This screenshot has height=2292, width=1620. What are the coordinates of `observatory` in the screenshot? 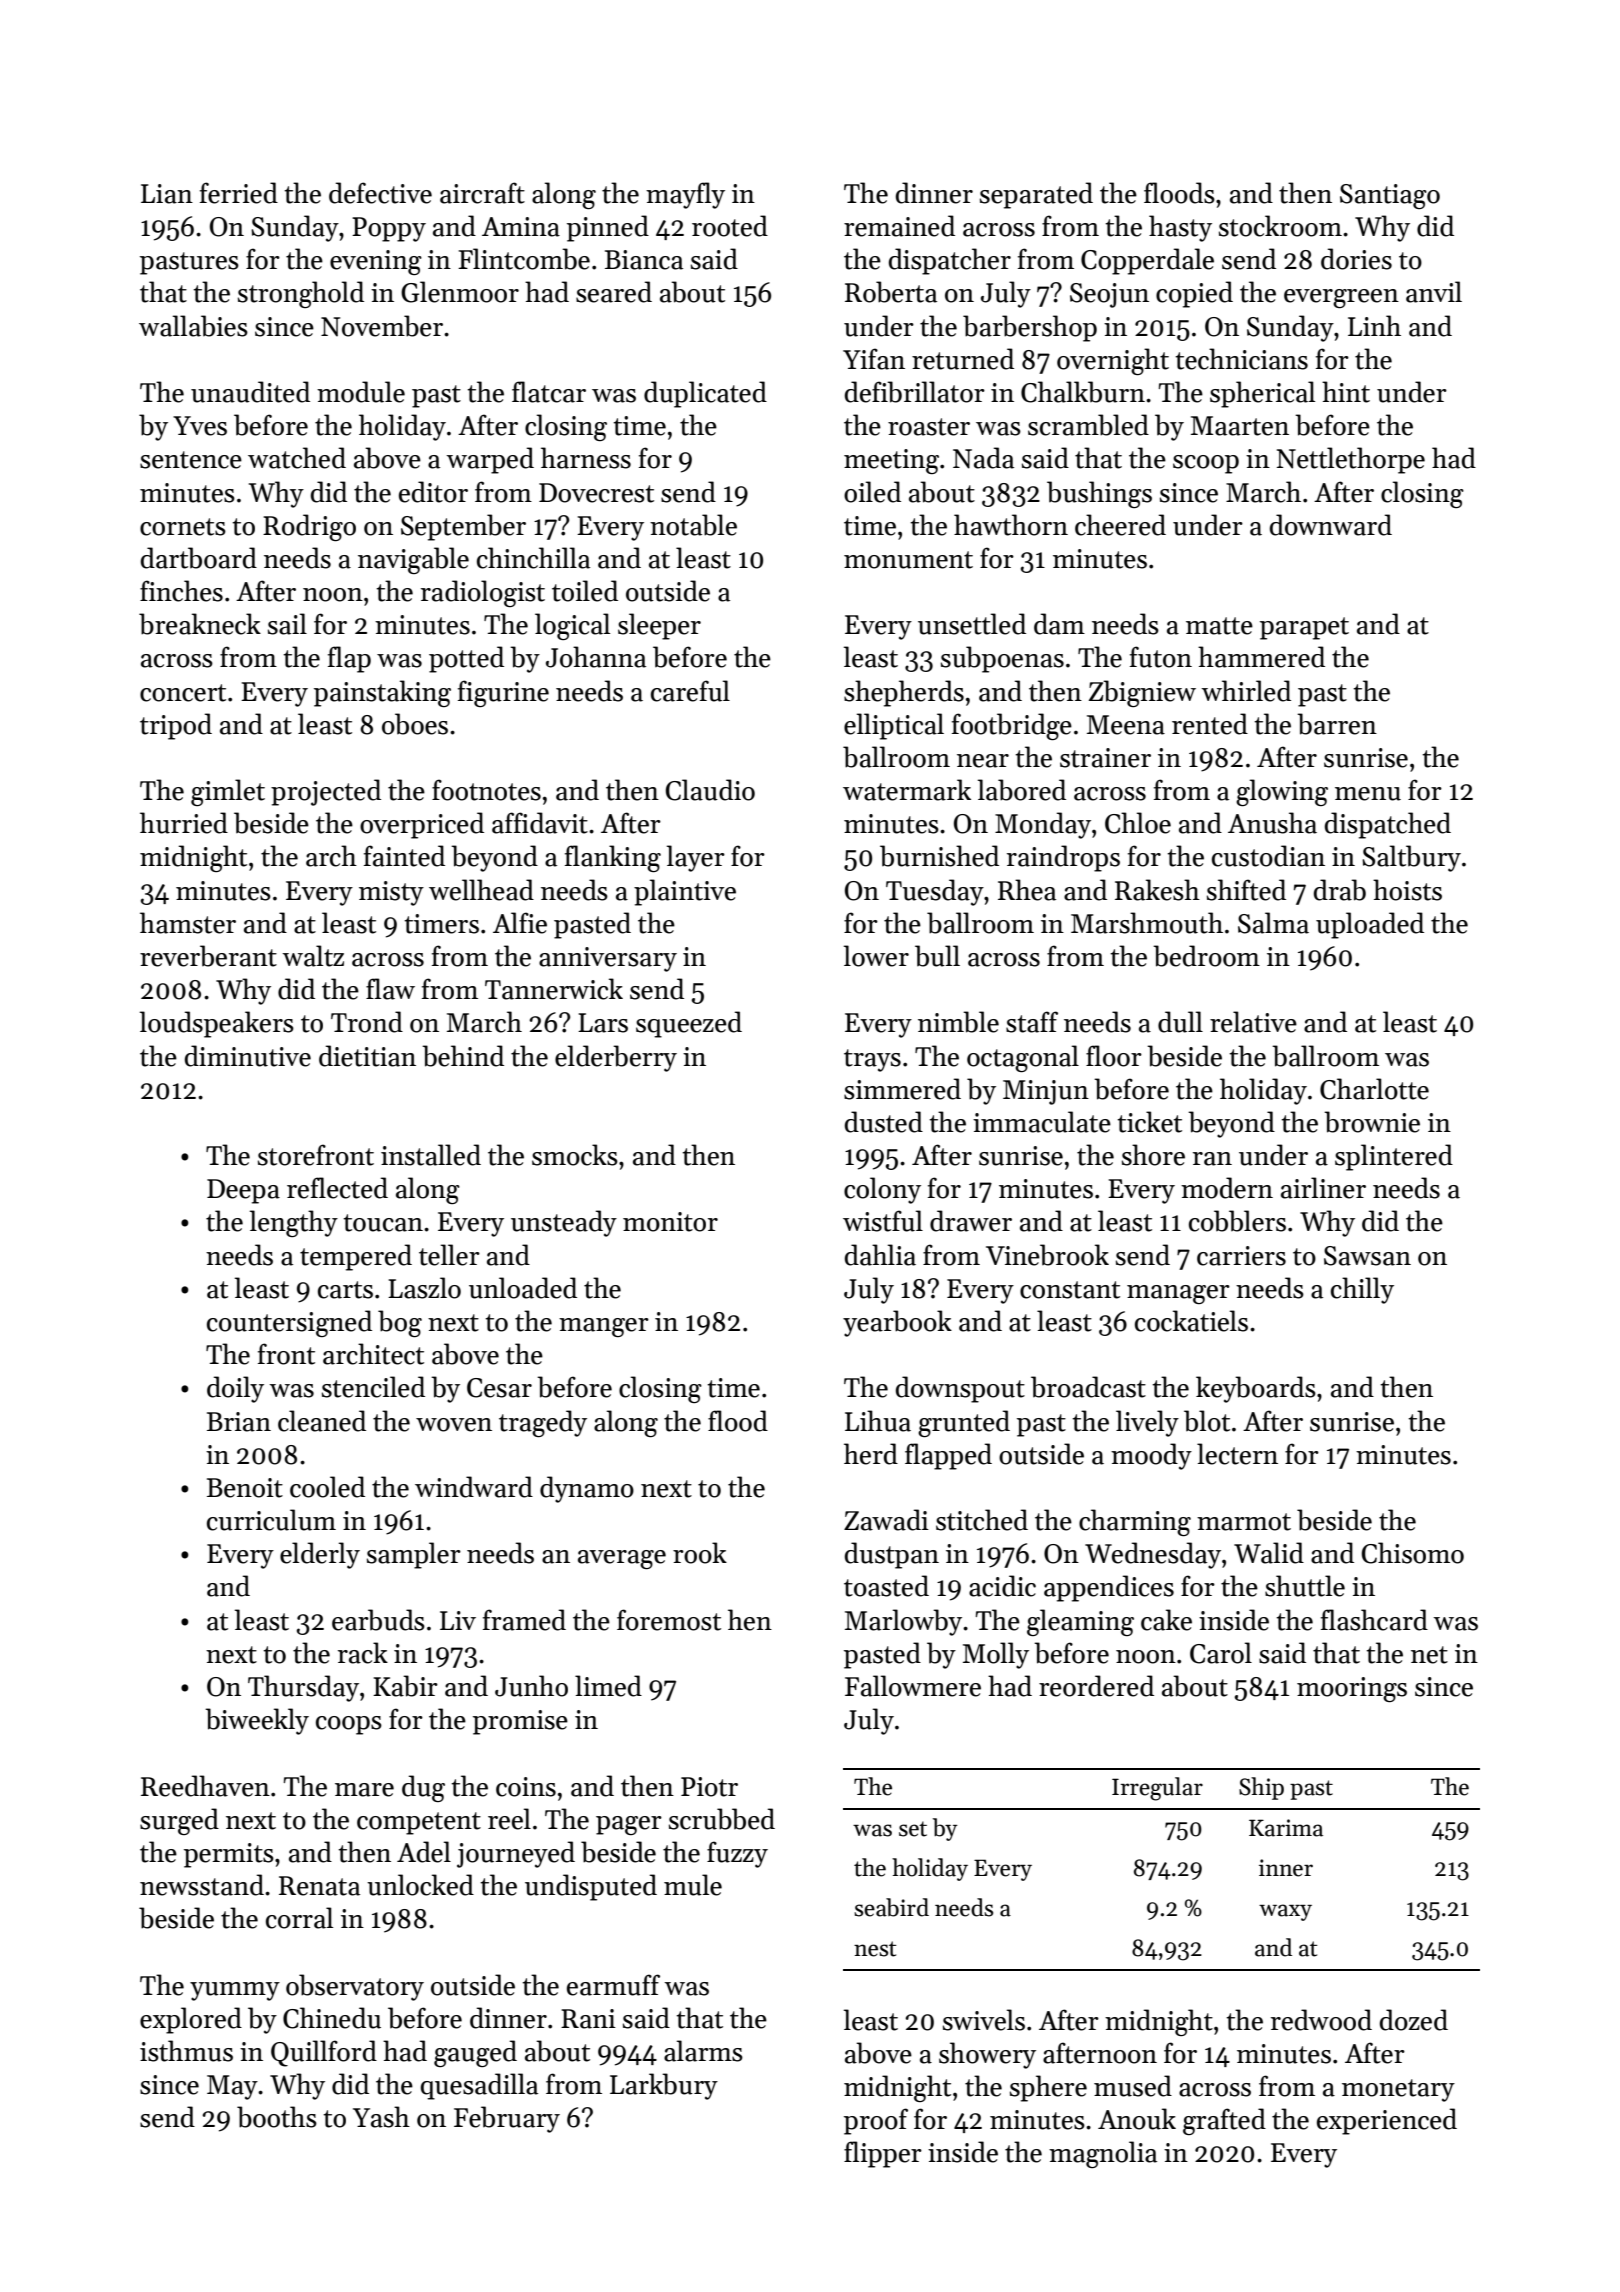 It's located at (355, 1987).
